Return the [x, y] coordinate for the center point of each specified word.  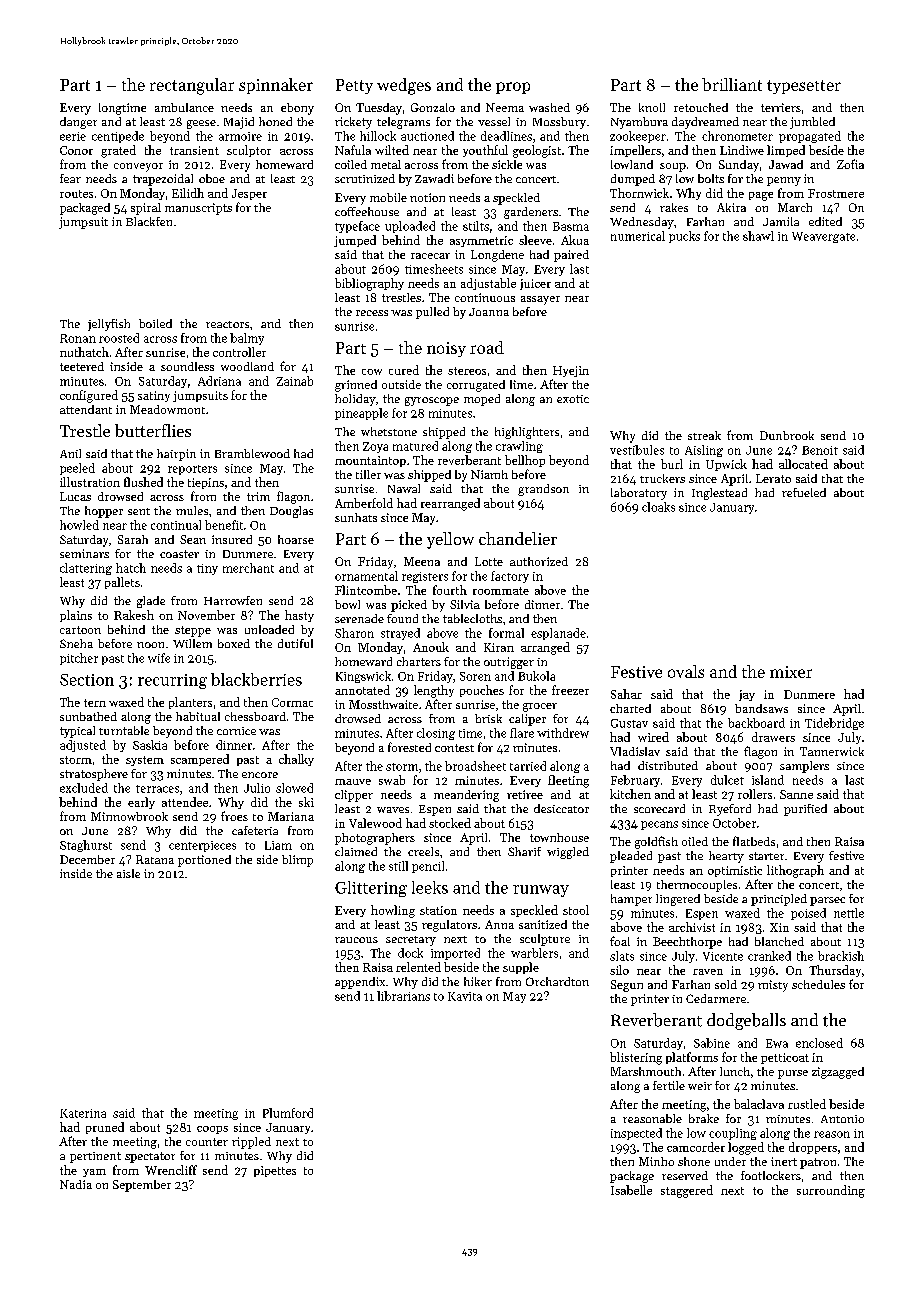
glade [151, 602]
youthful [485, 151]
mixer [791, 672]
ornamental [366, 576]
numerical [638, 236]
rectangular [192, 86]
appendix [360, 983]
